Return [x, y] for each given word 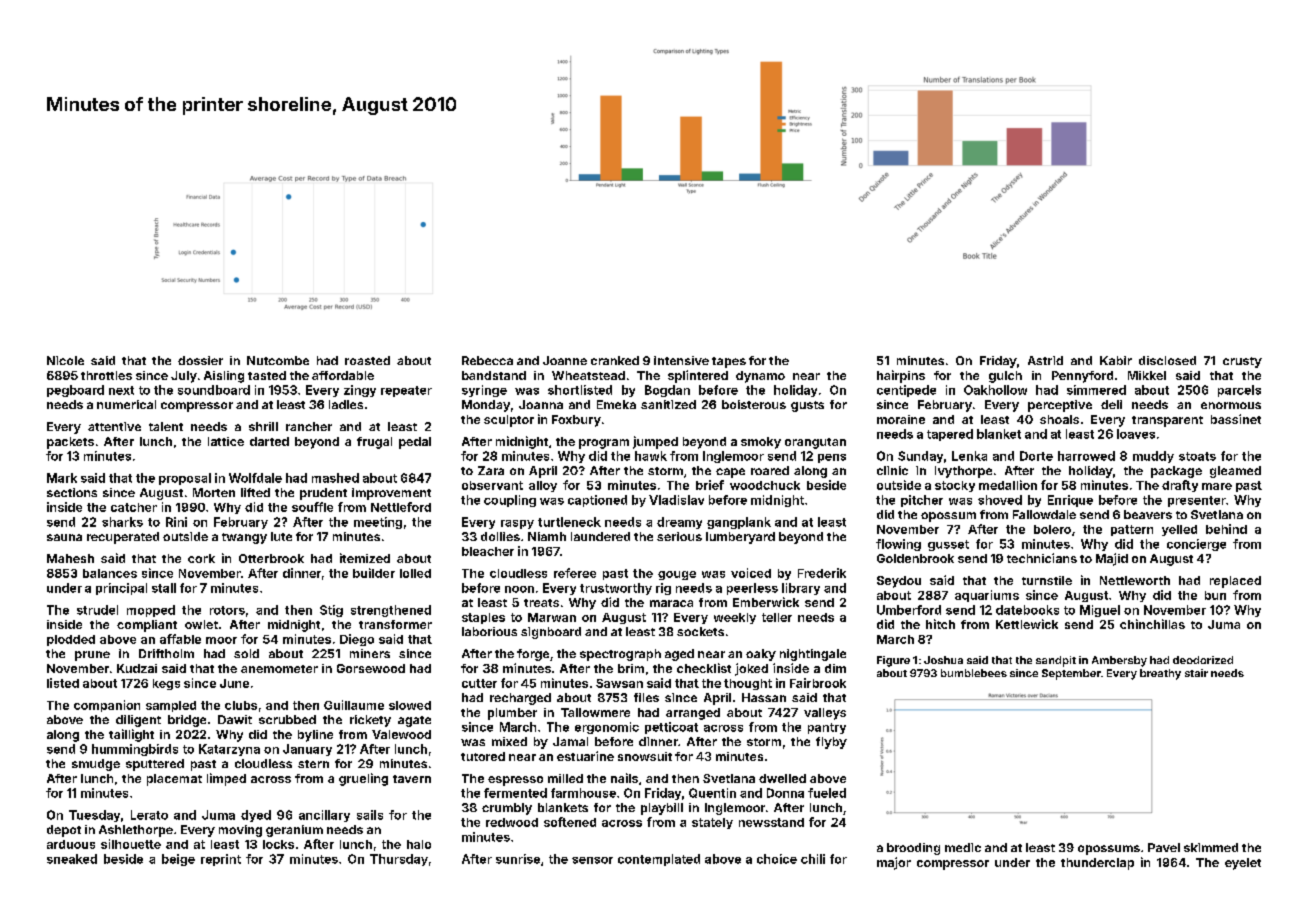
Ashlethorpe [136, 831]
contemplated [659, 860]
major [894, 863]
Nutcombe [278, 360]
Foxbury [576, 421]
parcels [1239, 391]
